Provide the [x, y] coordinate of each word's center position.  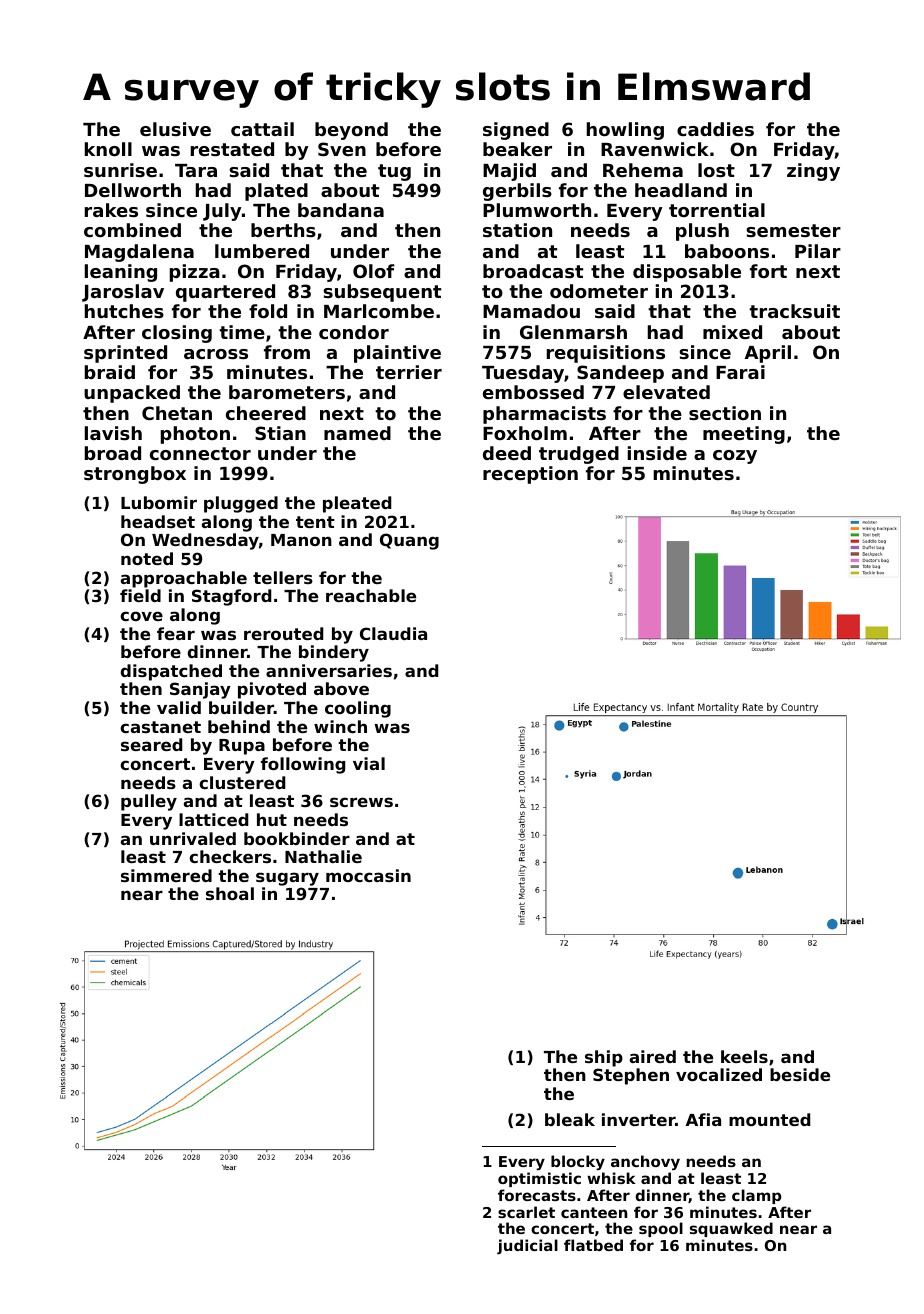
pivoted [272, 690]
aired [653, 1056]
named [357, 433]
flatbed [593, 1245]
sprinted [125, 354]
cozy [735, 457]
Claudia [393, 633]
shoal [230, 893]
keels [744, 1056]
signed [516, 131]
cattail [262, 129]
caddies [715, 129]
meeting [744, 435]
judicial [527, 1246]
